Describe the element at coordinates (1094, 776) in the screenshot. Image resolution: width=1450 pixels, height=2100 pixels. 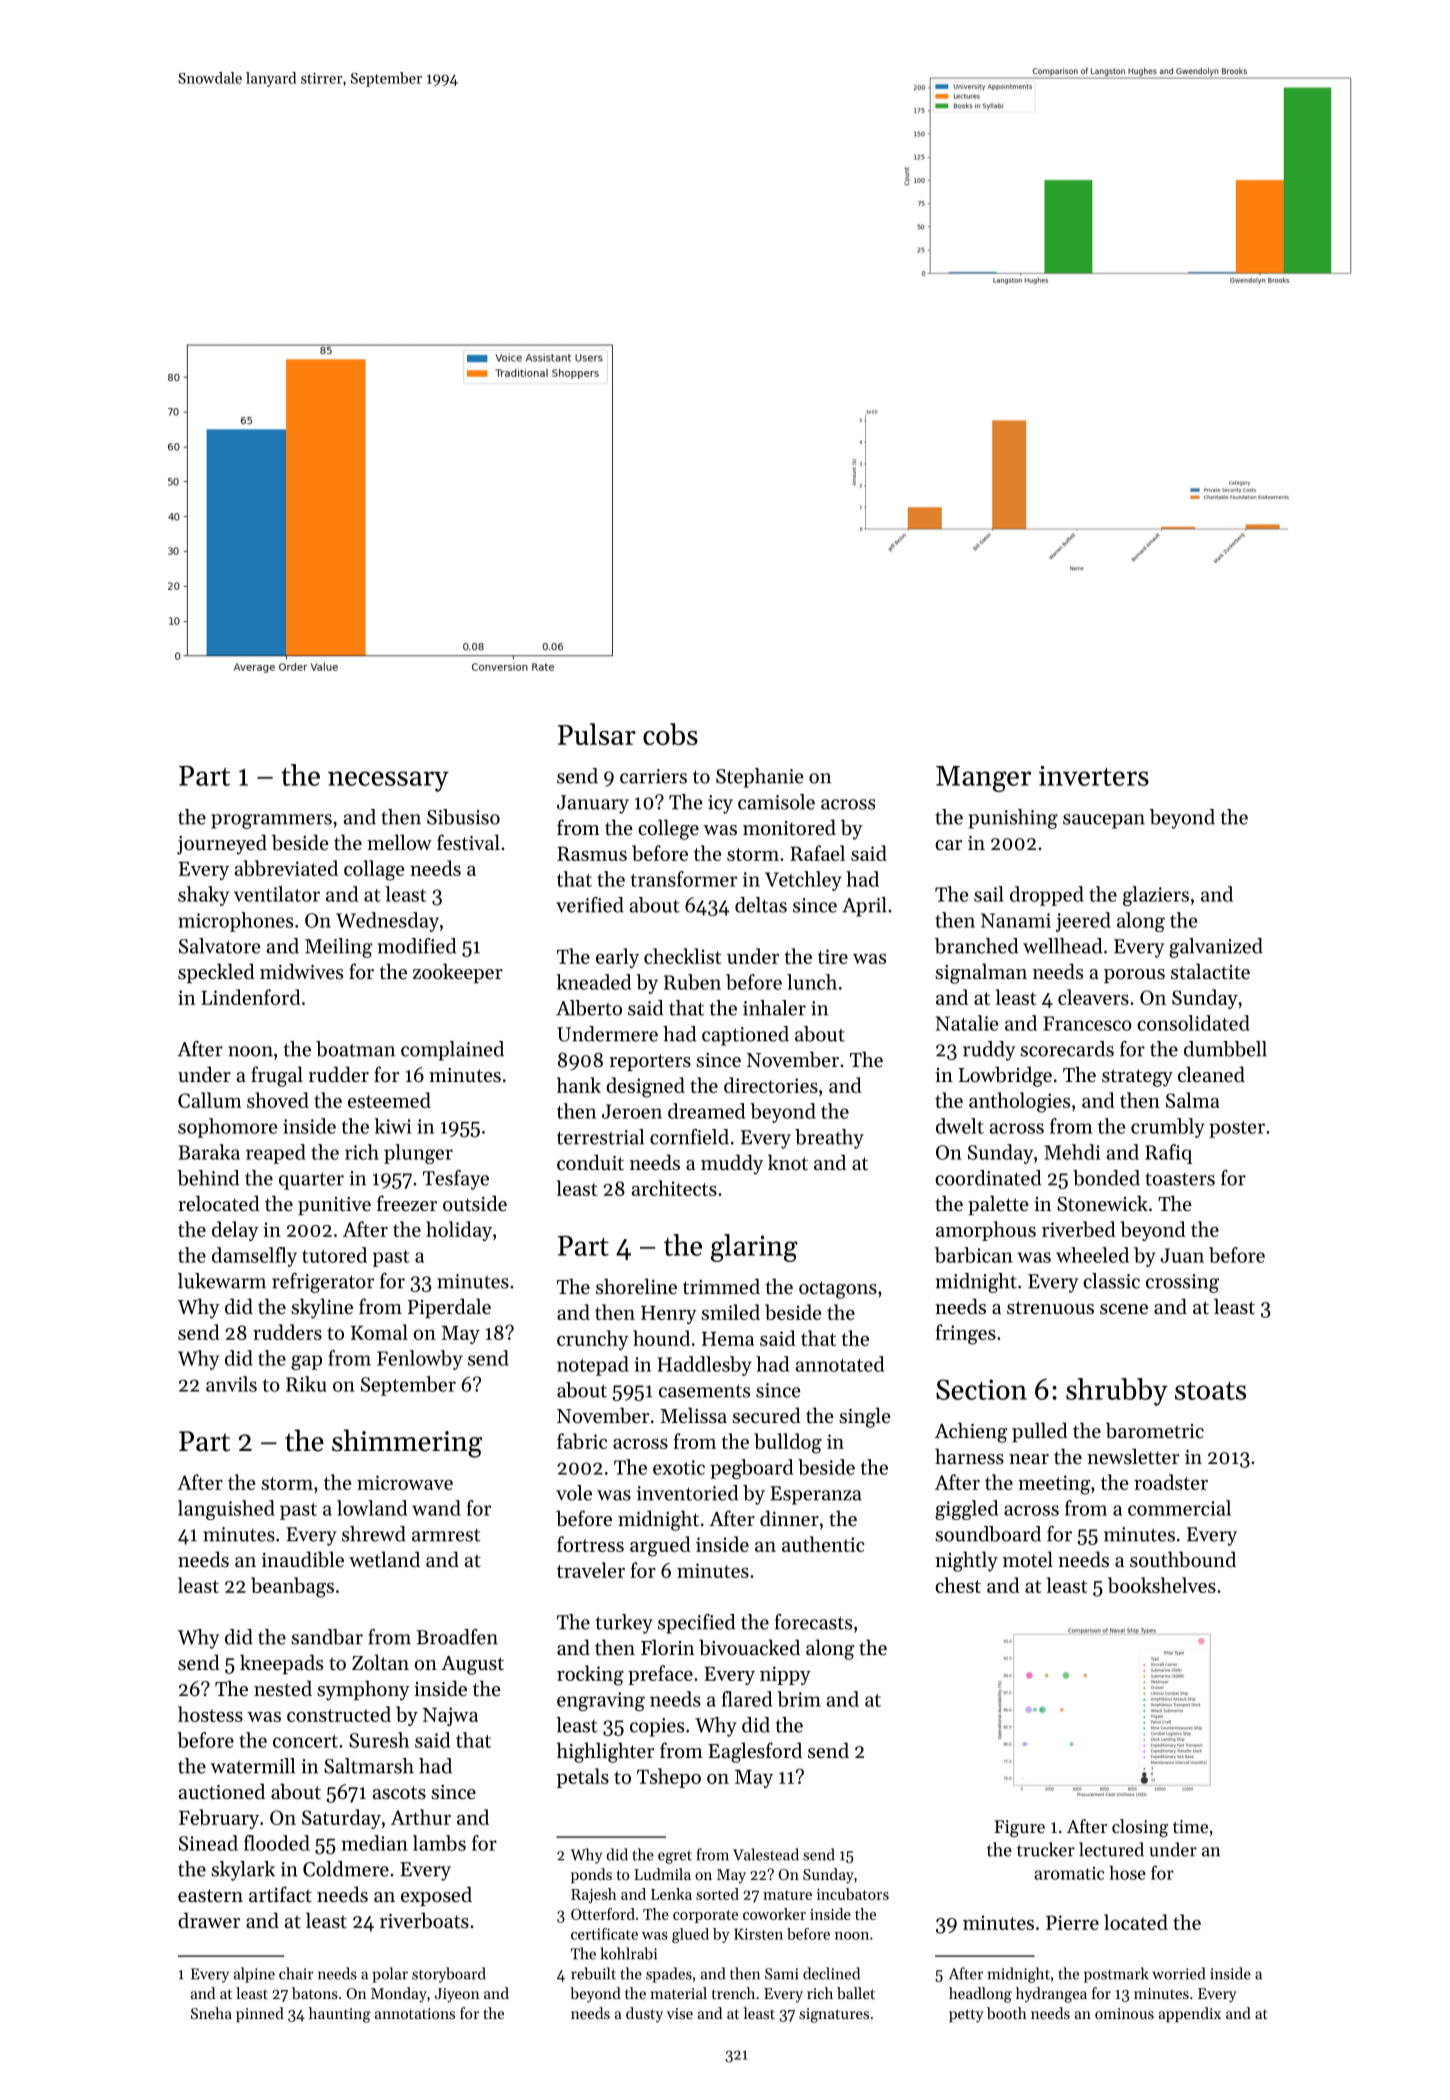
I see `inverters` at that location.
